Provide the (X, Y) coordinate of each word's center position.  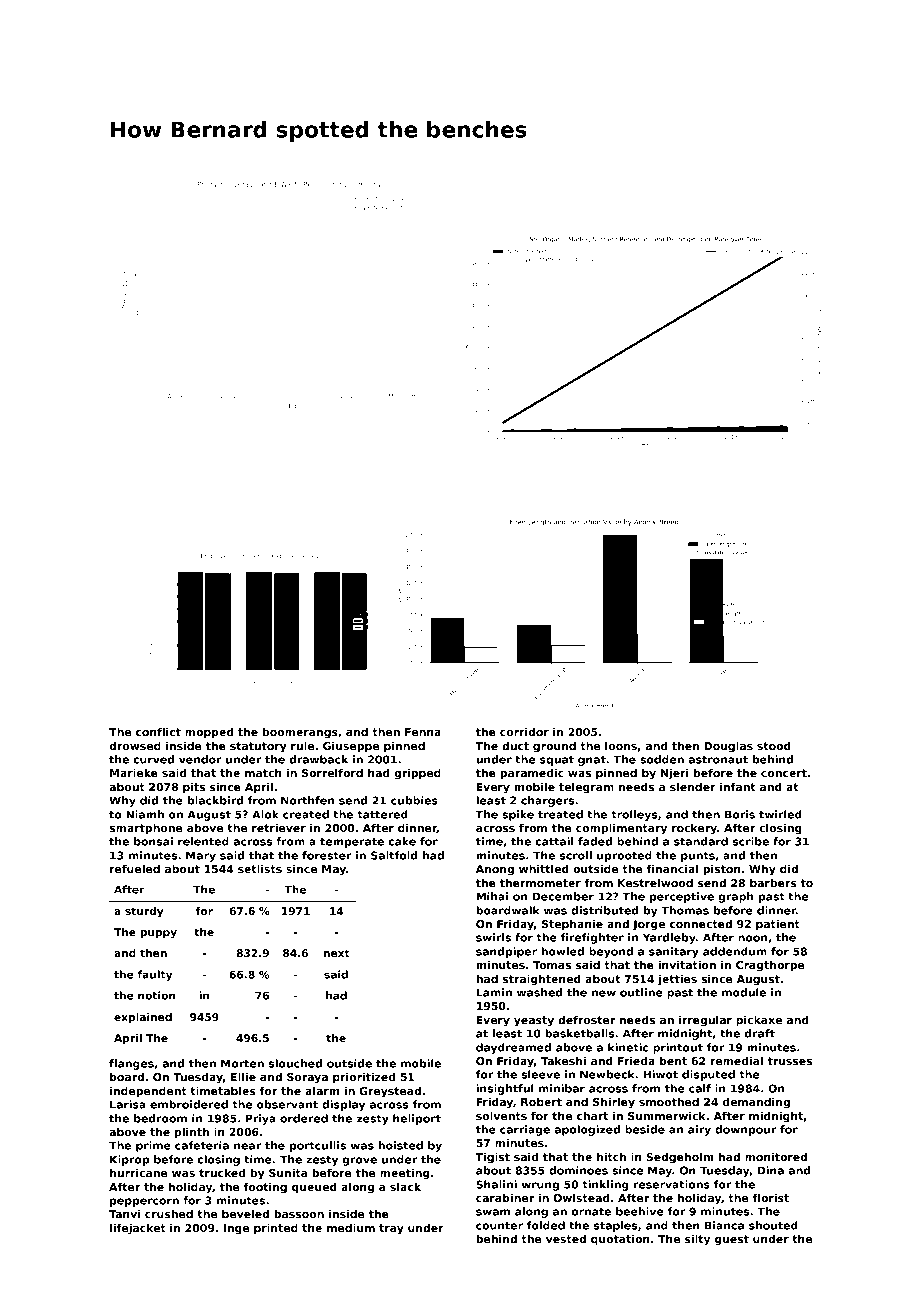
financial (672, 868)
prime (153, 1146)
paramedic (532, 774)
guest (732, 1240)
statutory (258, 747)
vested (566, 1238)
